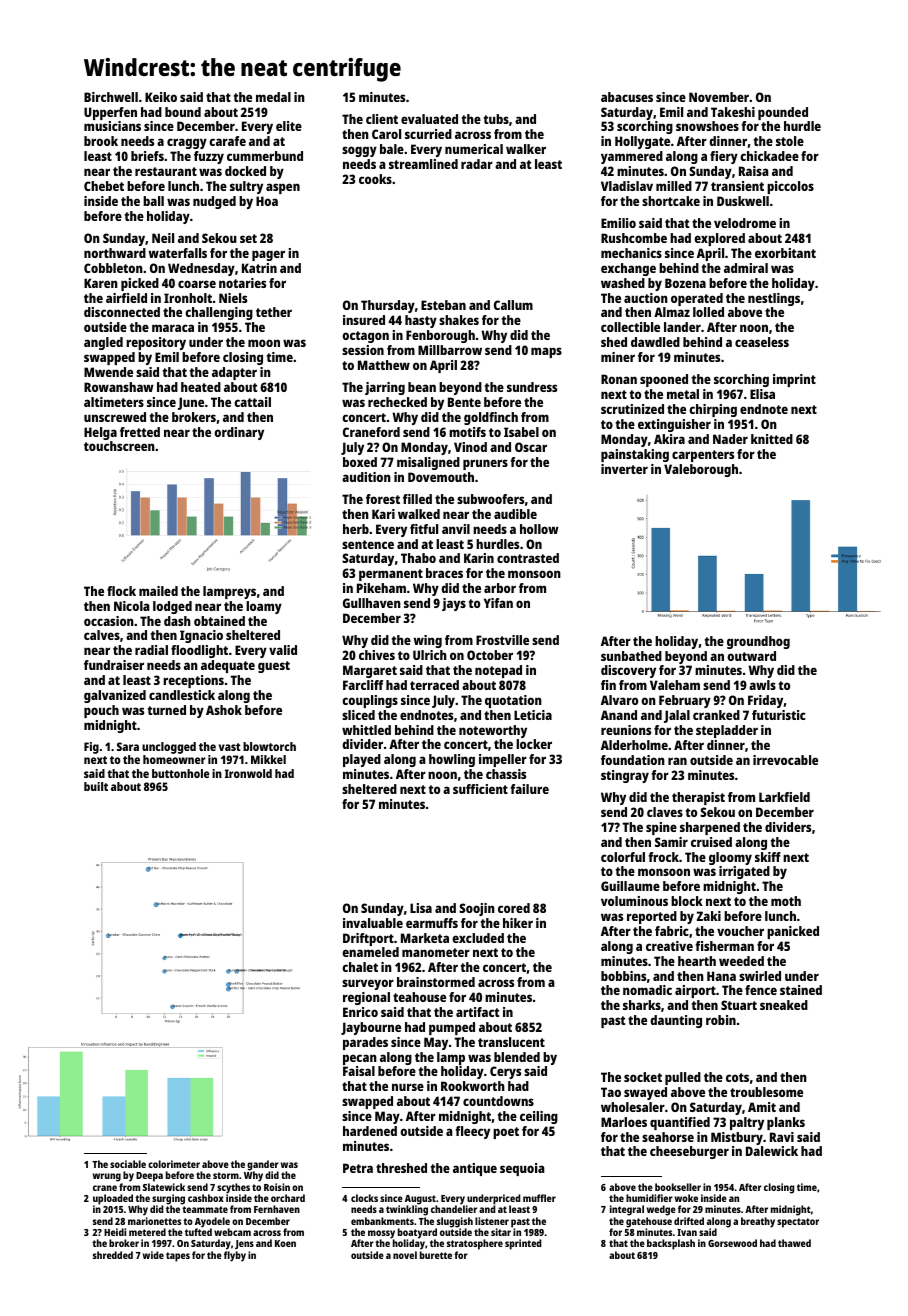  What do you see at coordinates (627, 97) in the document?
I see `abacuses` at bounding box center [627, 97].
